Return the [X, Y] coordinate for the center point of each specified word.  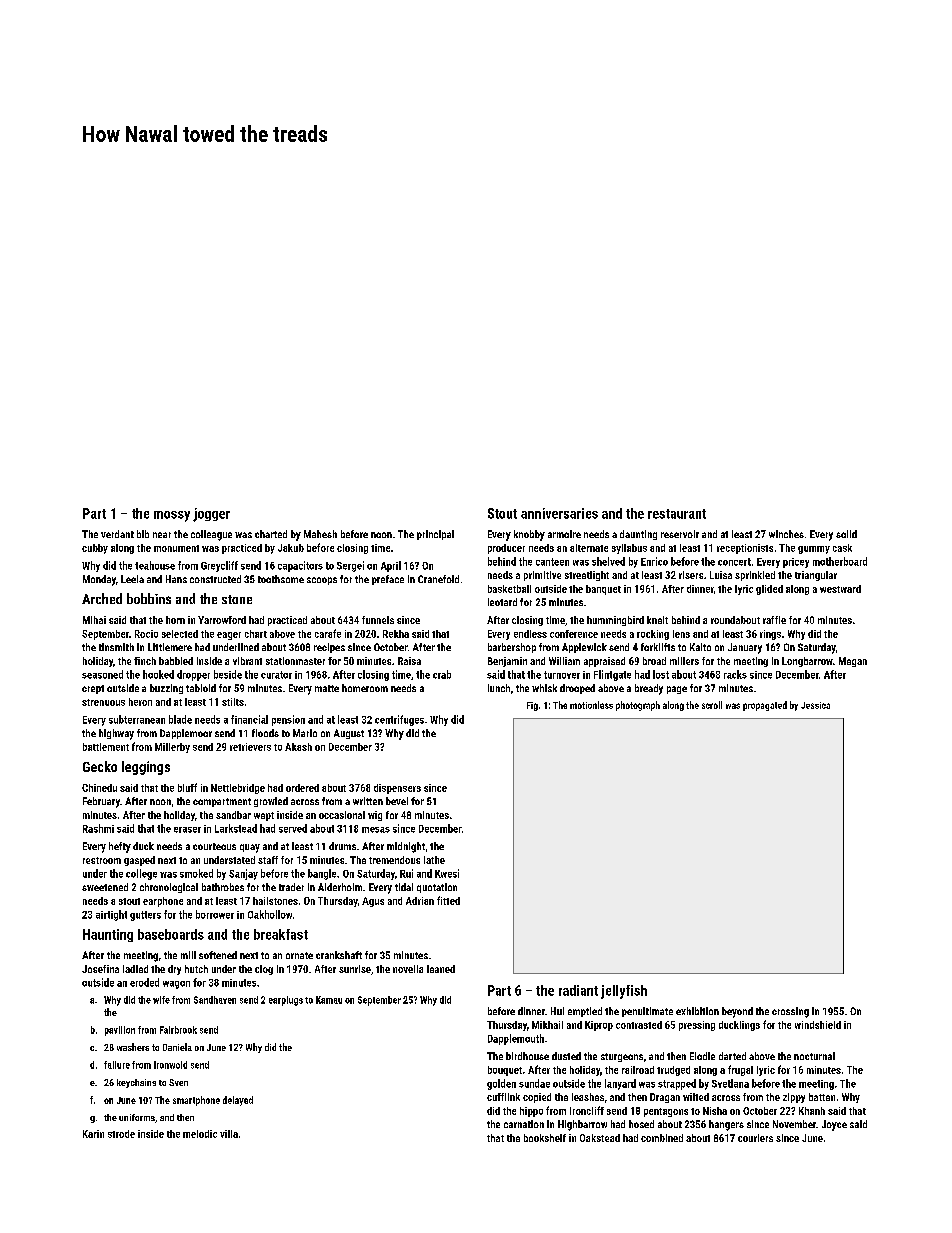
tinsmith [116, 647]
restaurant [677, 514]
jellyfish [624, 992]
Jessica [815, 705]
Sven [178, 1082]
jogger [211, 515]
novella [408, 969]
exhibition [697, 1011]
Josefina [100, 969]
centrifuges [399, 720]
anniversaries [559, 513]
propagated [765, 706]
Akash [298, 747]
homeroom [365, 688]
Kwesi [447, 873]
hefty [120, 847]
